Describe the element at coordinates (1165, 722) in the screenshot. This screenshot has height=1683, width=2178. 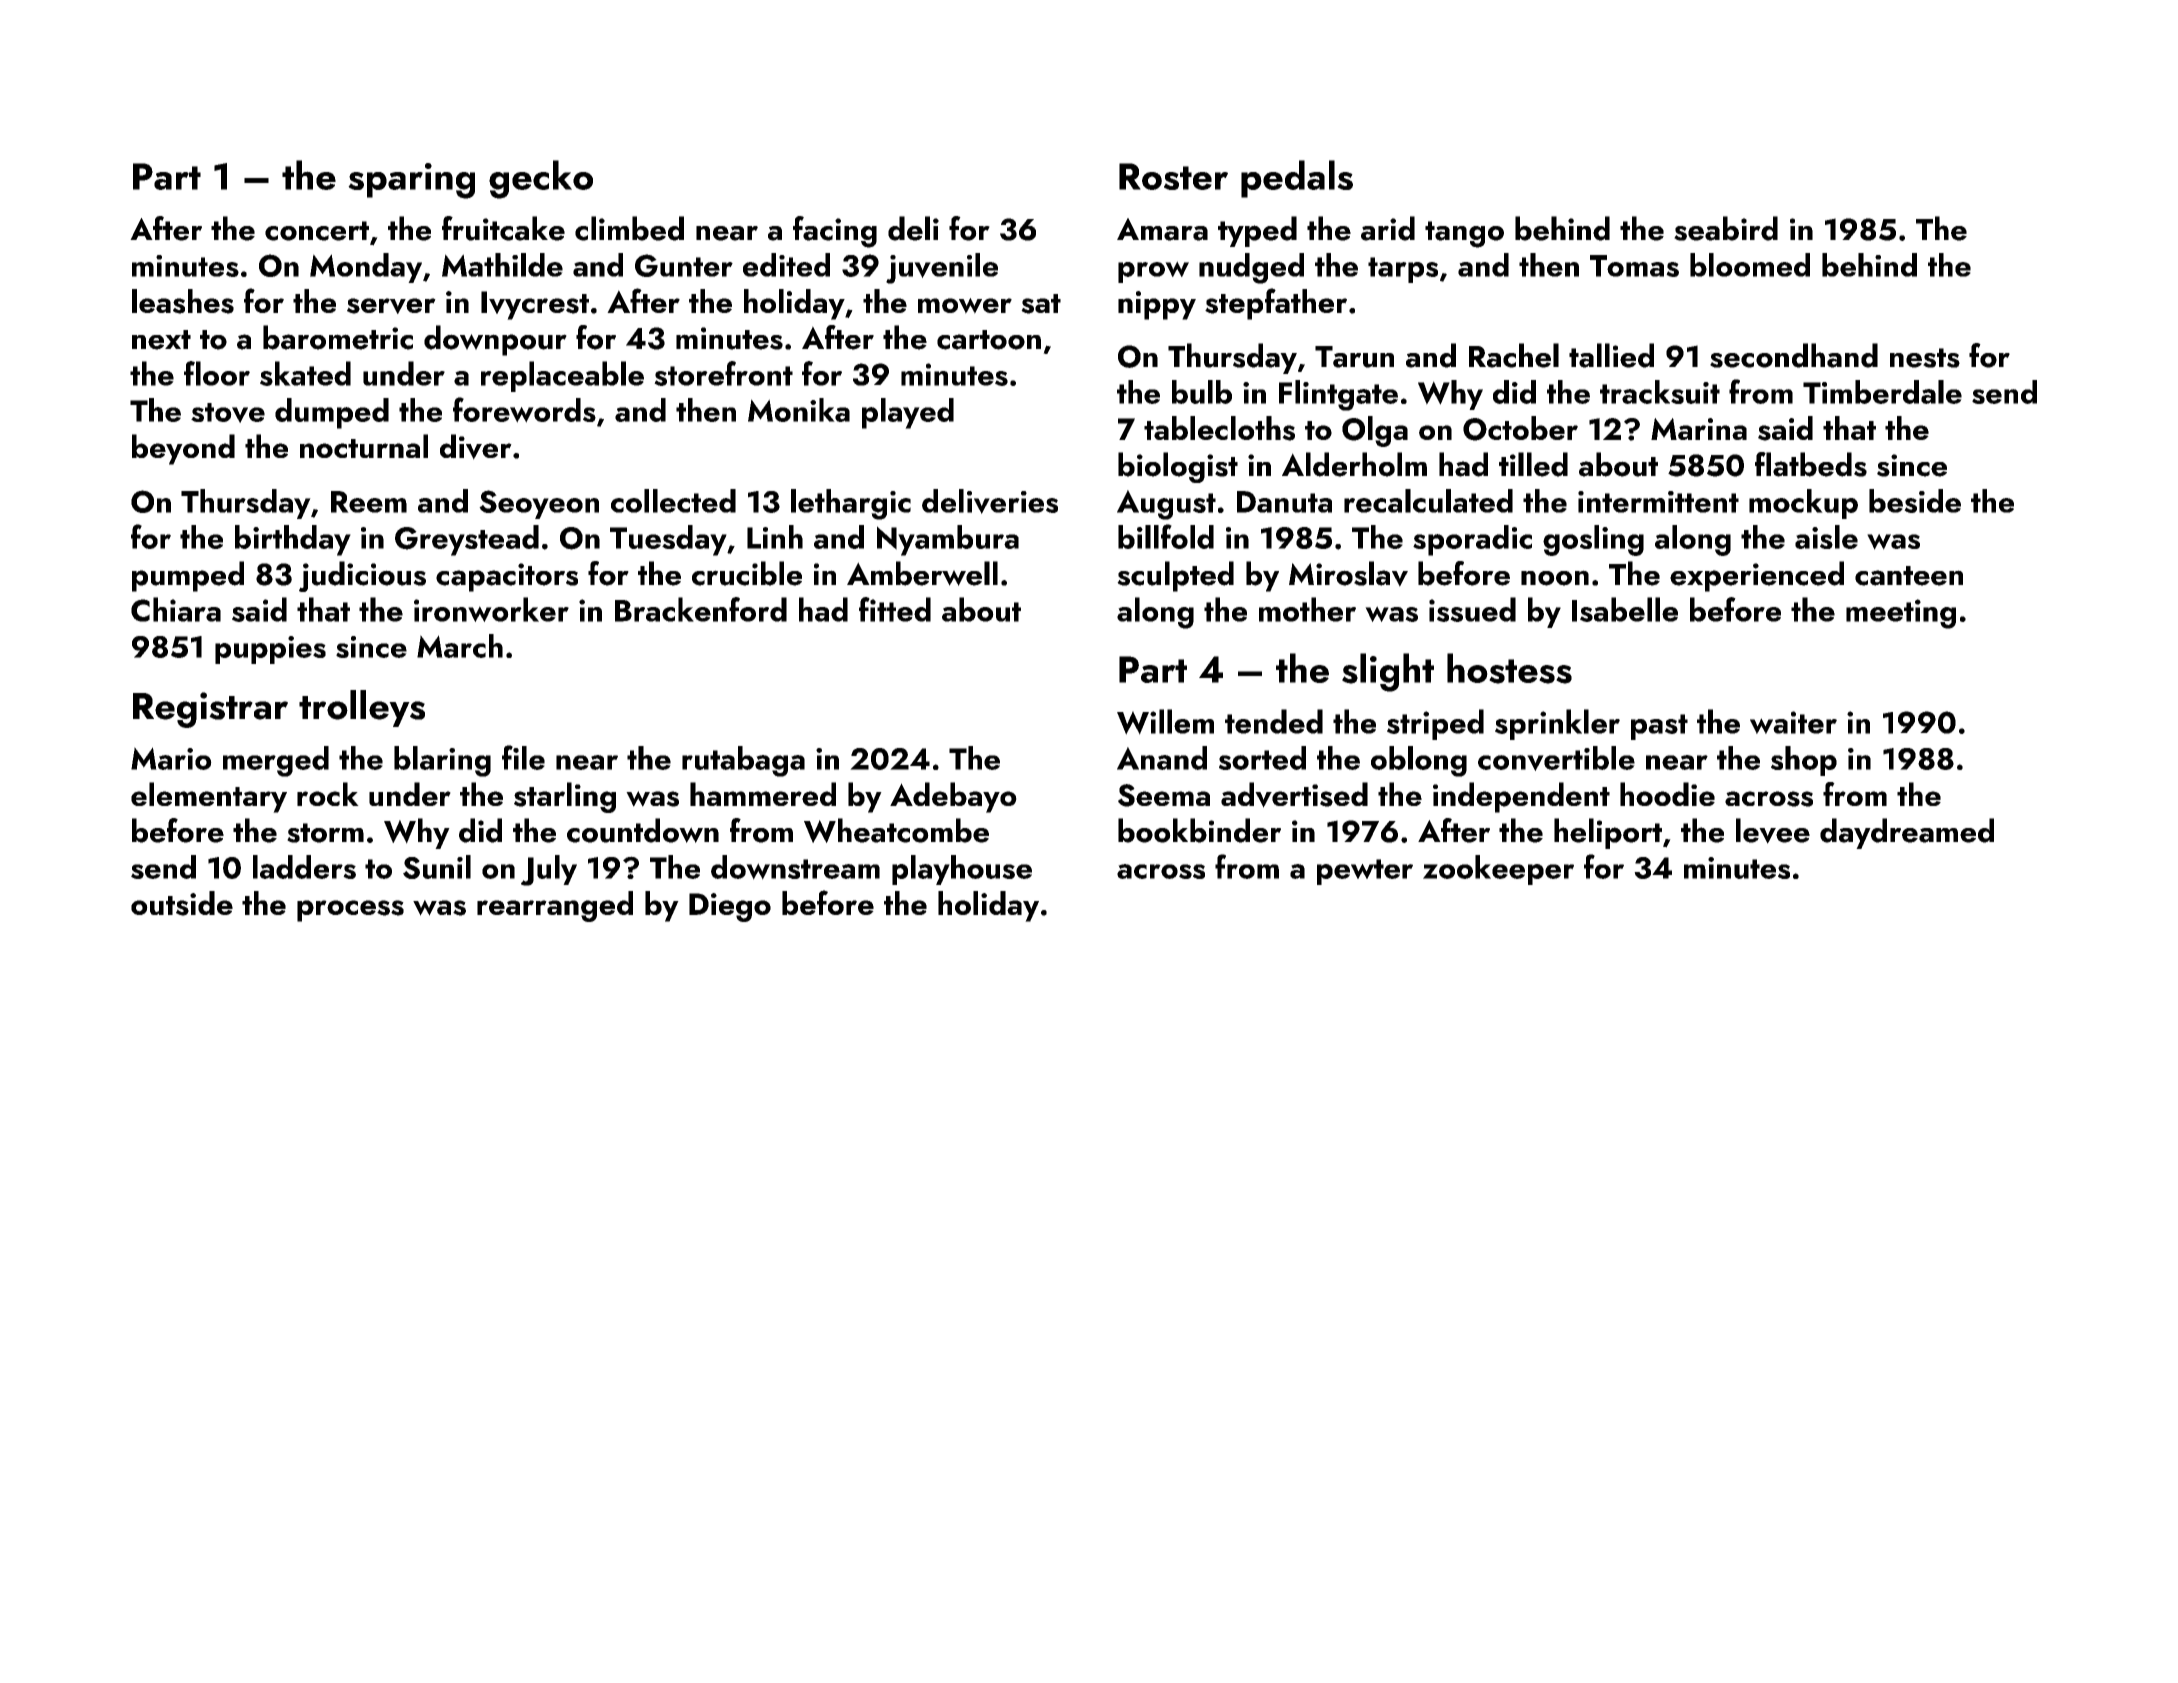
I see `Willem` at that location.
